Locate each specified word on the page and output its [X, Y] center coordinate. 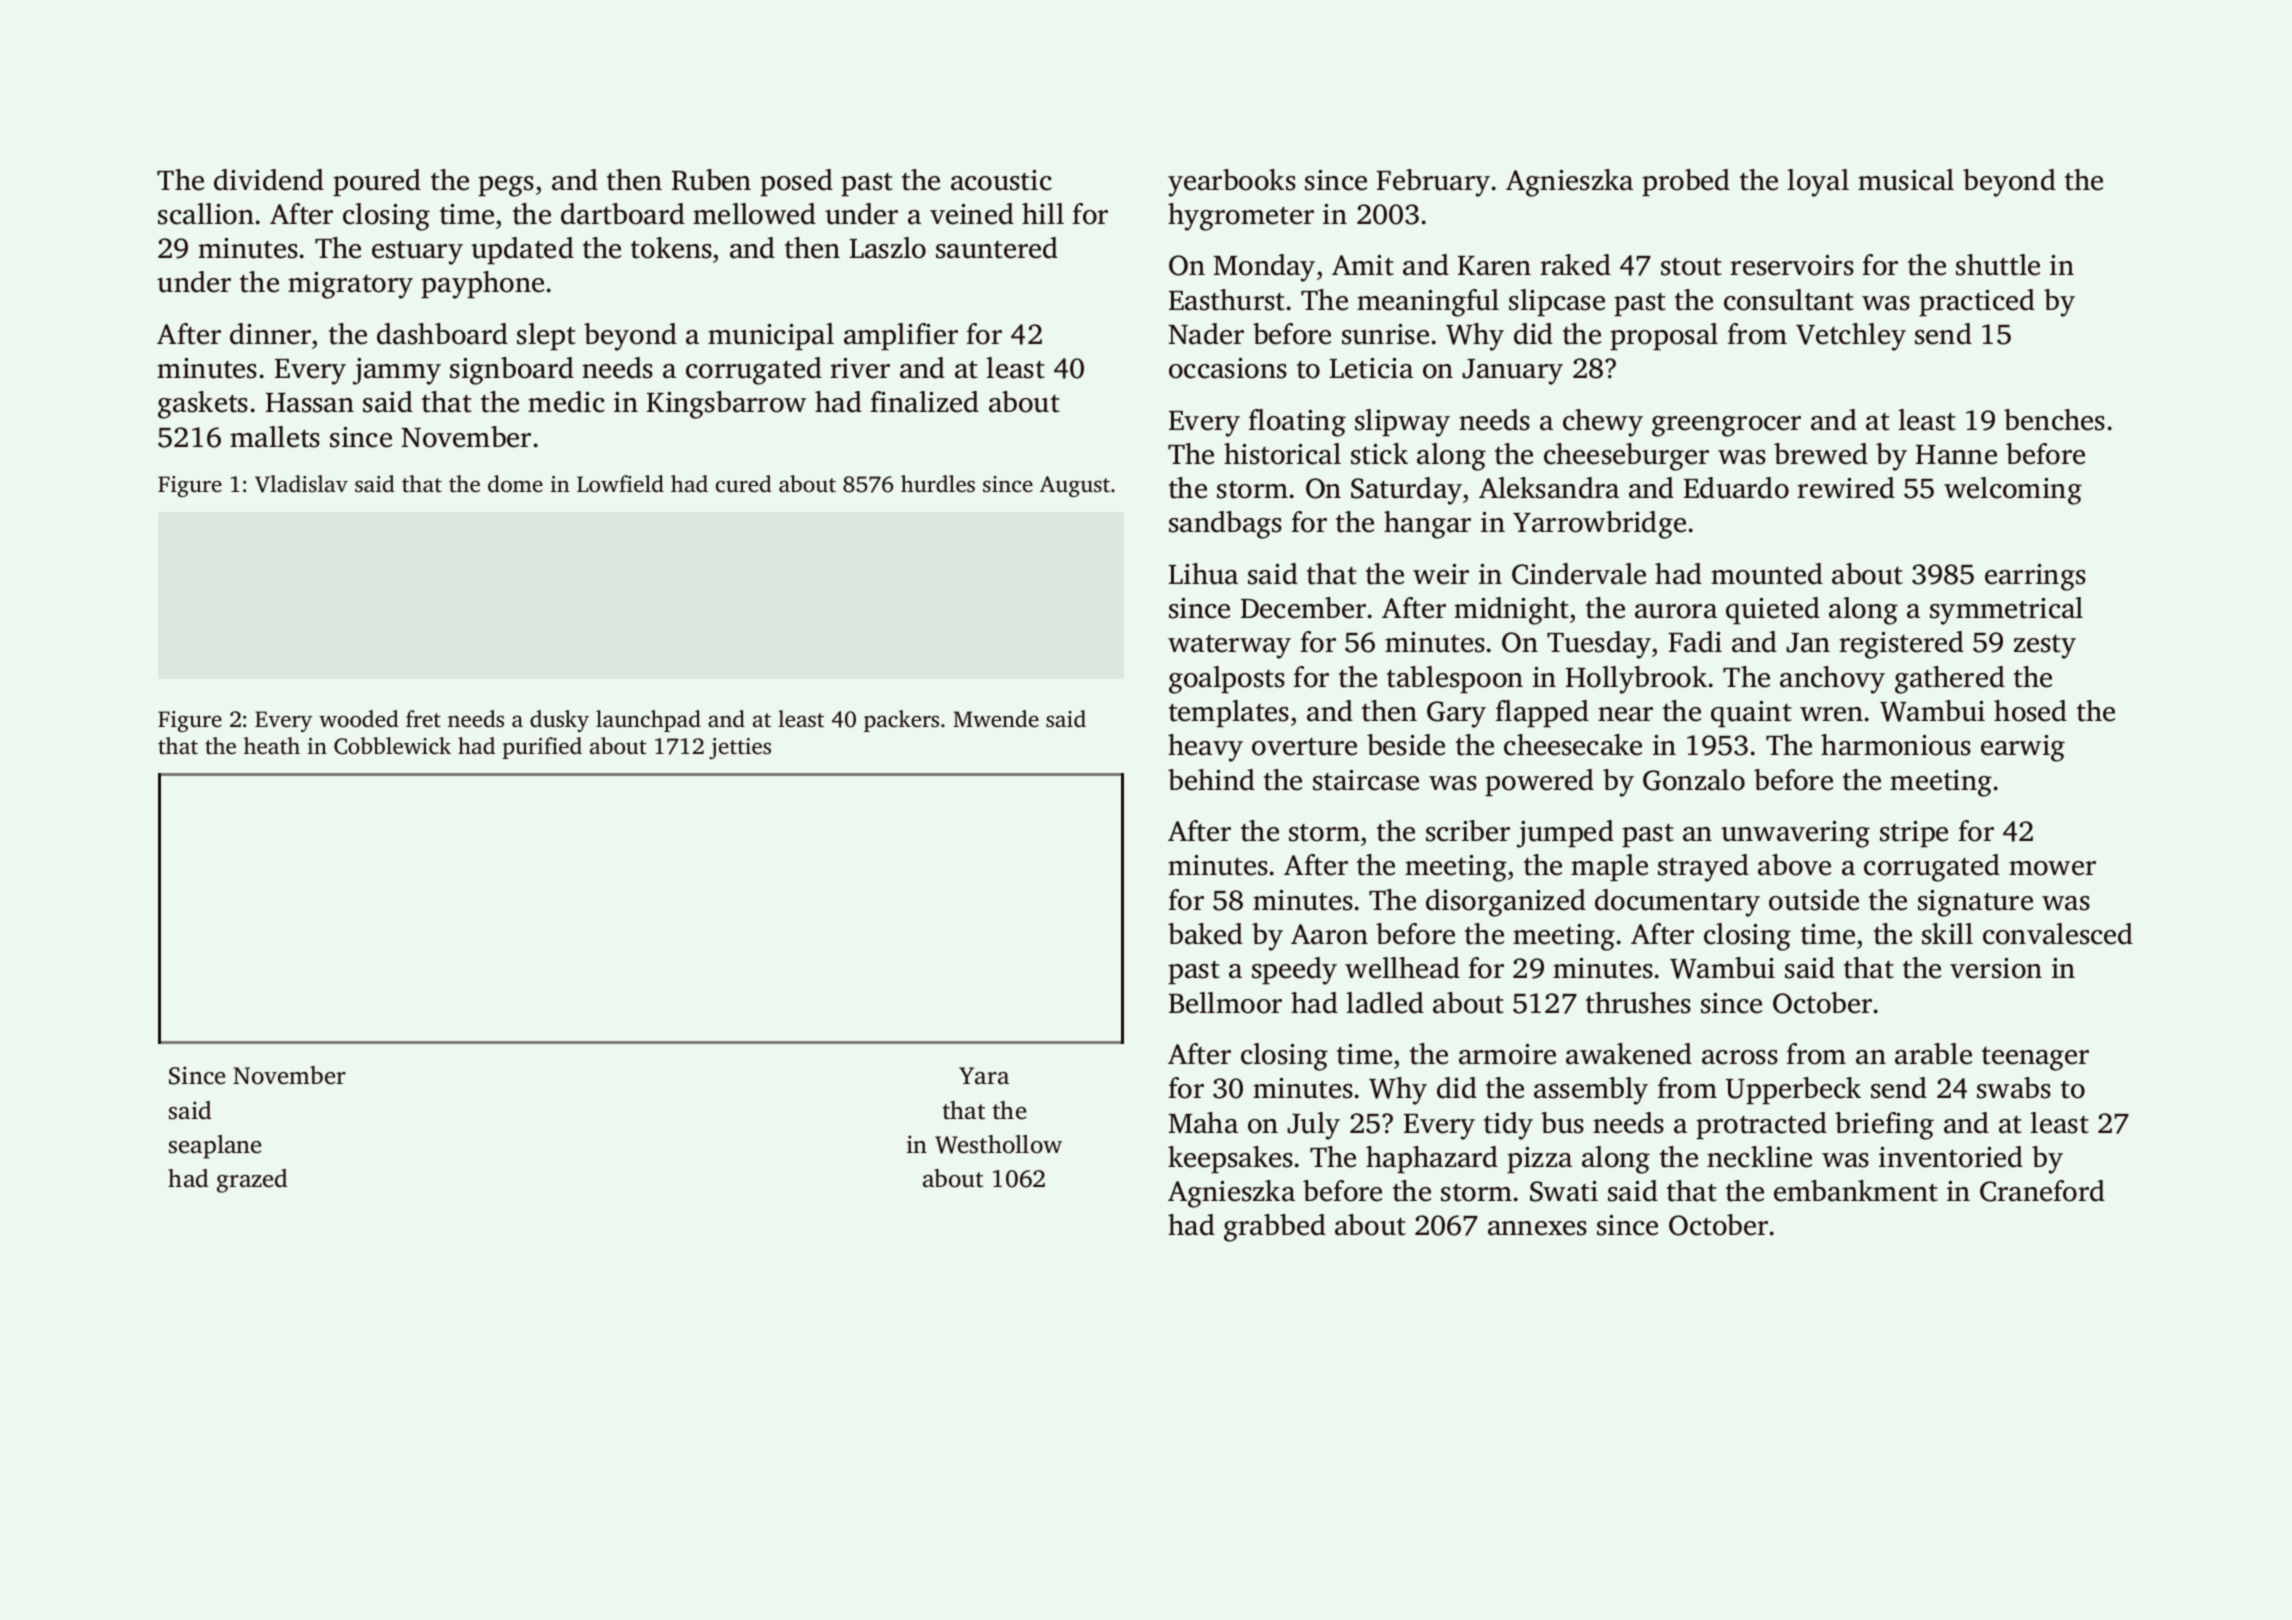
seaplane [215, 1147]
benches [2054, 420]
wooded [359, 718]
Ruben [711, 180]
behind [1211, 780]
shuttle [1998, 265]
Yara [984, 1076]
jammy [397, 371]
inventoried [1951, 1157]
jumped [1565, 834]
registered [1901, 645]
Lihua [1203, 574]
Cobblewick [392, 746]
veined [972, 214]
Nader [1206, 334]
